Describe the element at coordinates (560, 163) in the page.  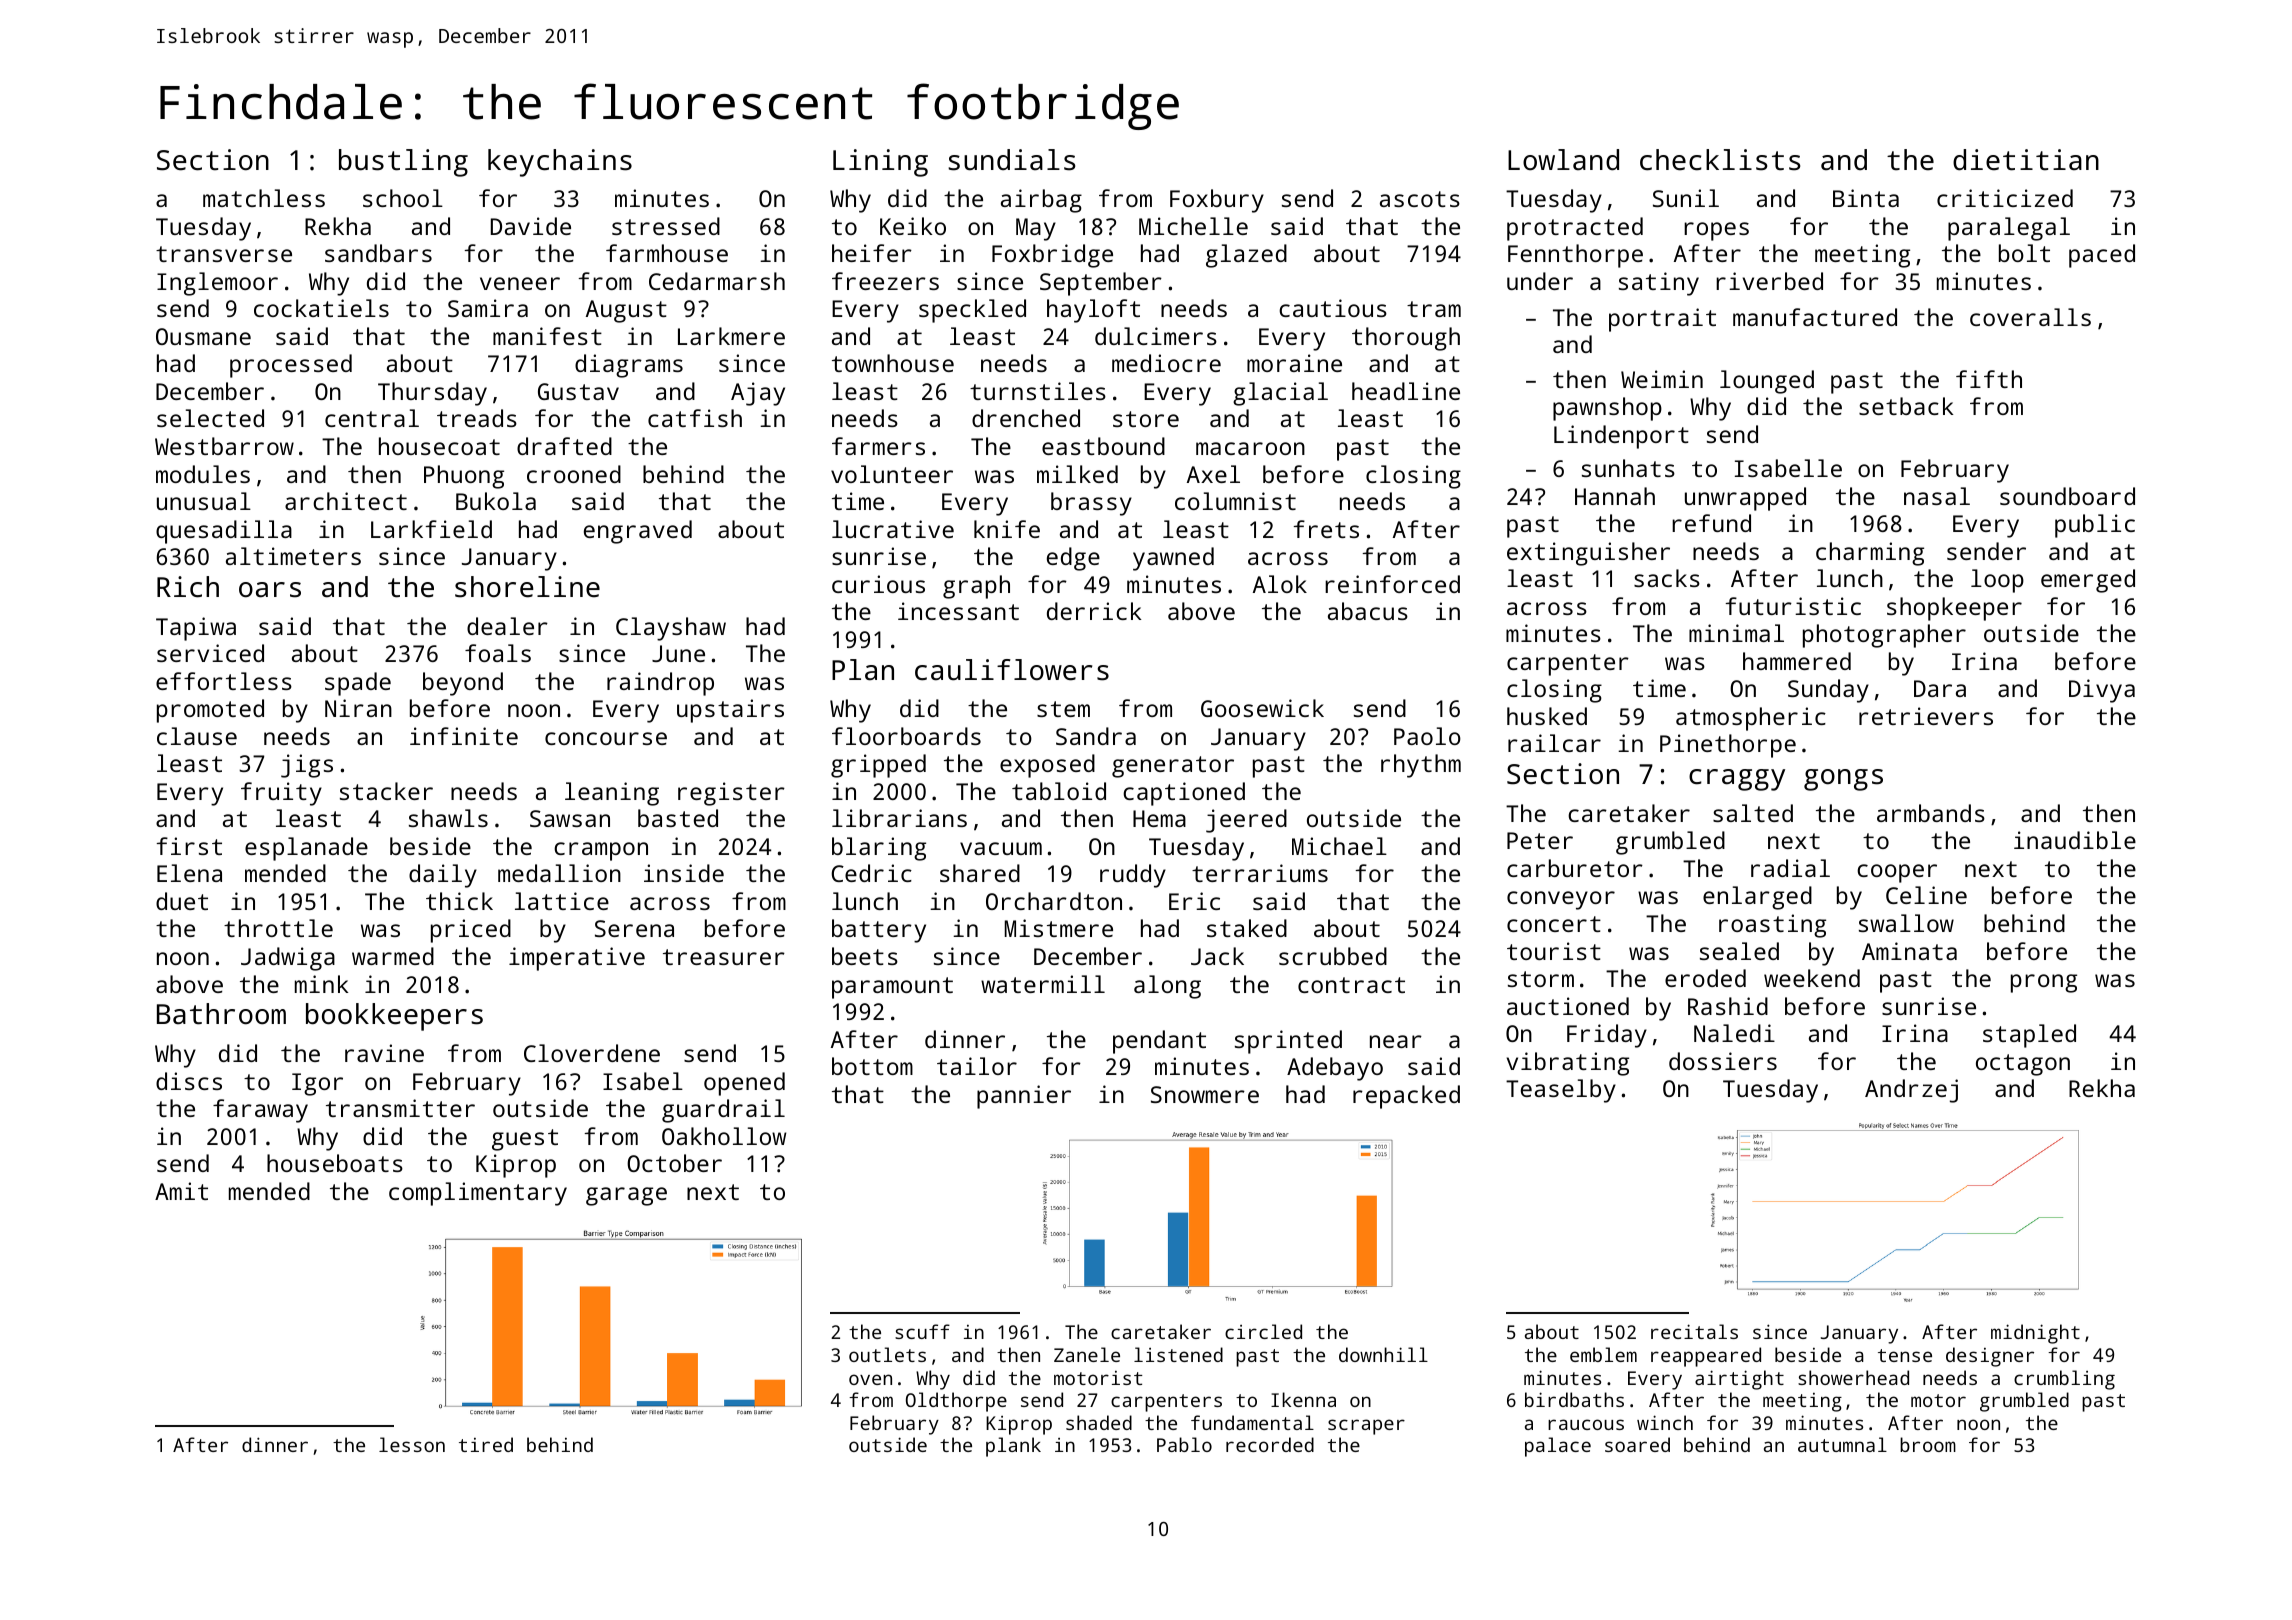
I see `keychains` at that location.
